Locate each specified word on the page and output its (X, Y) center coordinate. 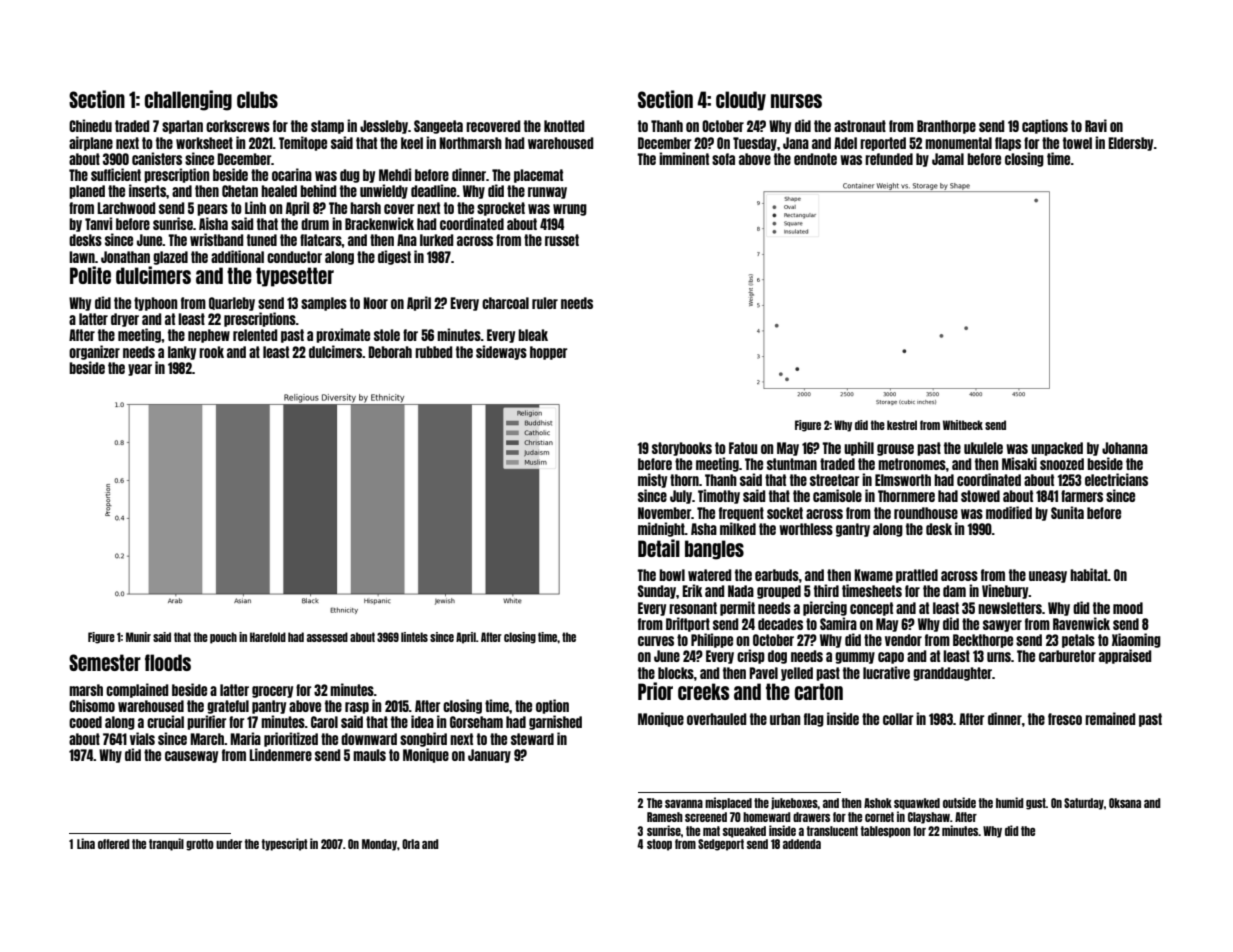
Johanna (1125, 448)
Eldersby (1130, 144)
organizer (94, 352)
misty (652, 480)
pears (212, 210)
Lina (86, 843)
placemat (538, 176)
